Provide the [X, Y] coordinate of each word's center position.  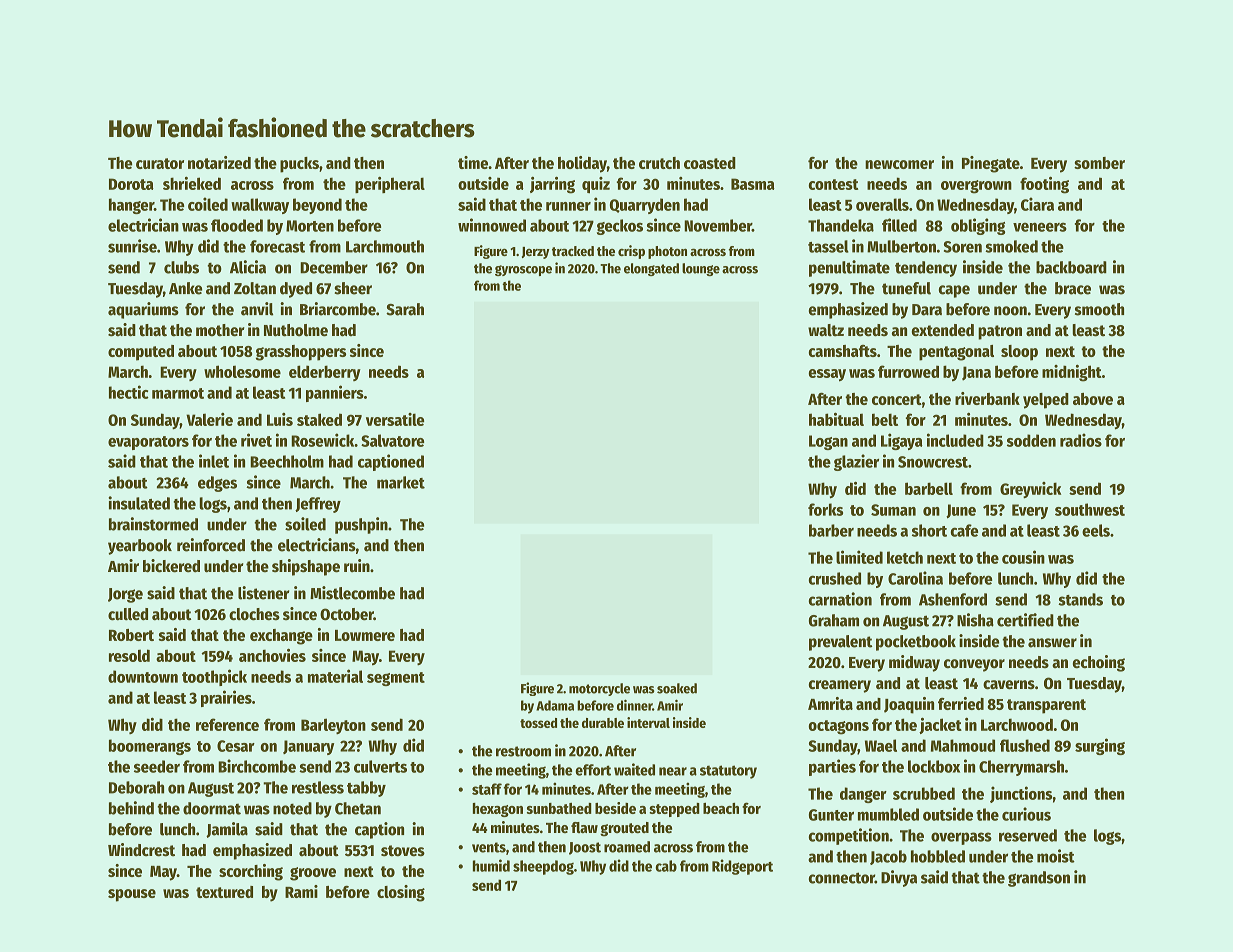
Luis [280, 419]
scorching [251, 872]
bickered [171, 566]
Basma [753, 184]
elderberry [325, 373]
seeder [157, 766]
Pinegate [991, 164]
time [473, 162]
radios [1081, 440]
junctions [1021, 794]
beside [615, 808]
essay [827, 375]
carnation [840, 599]
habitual [836, 419]
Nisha [975, 620]
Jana [976, 373]
